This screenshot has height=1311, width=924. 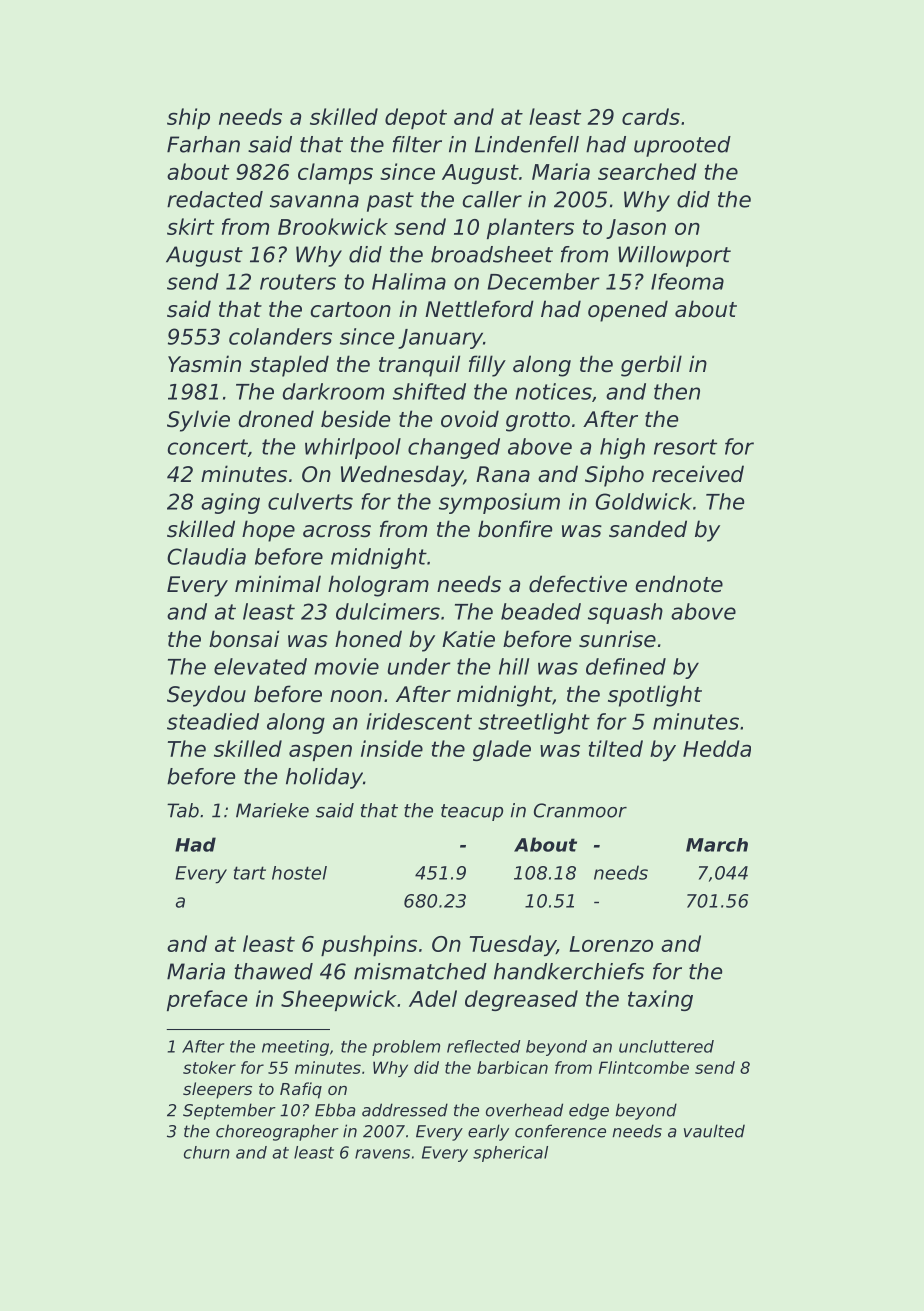 I want to click on uprooted, so click(x=682, y=146).
